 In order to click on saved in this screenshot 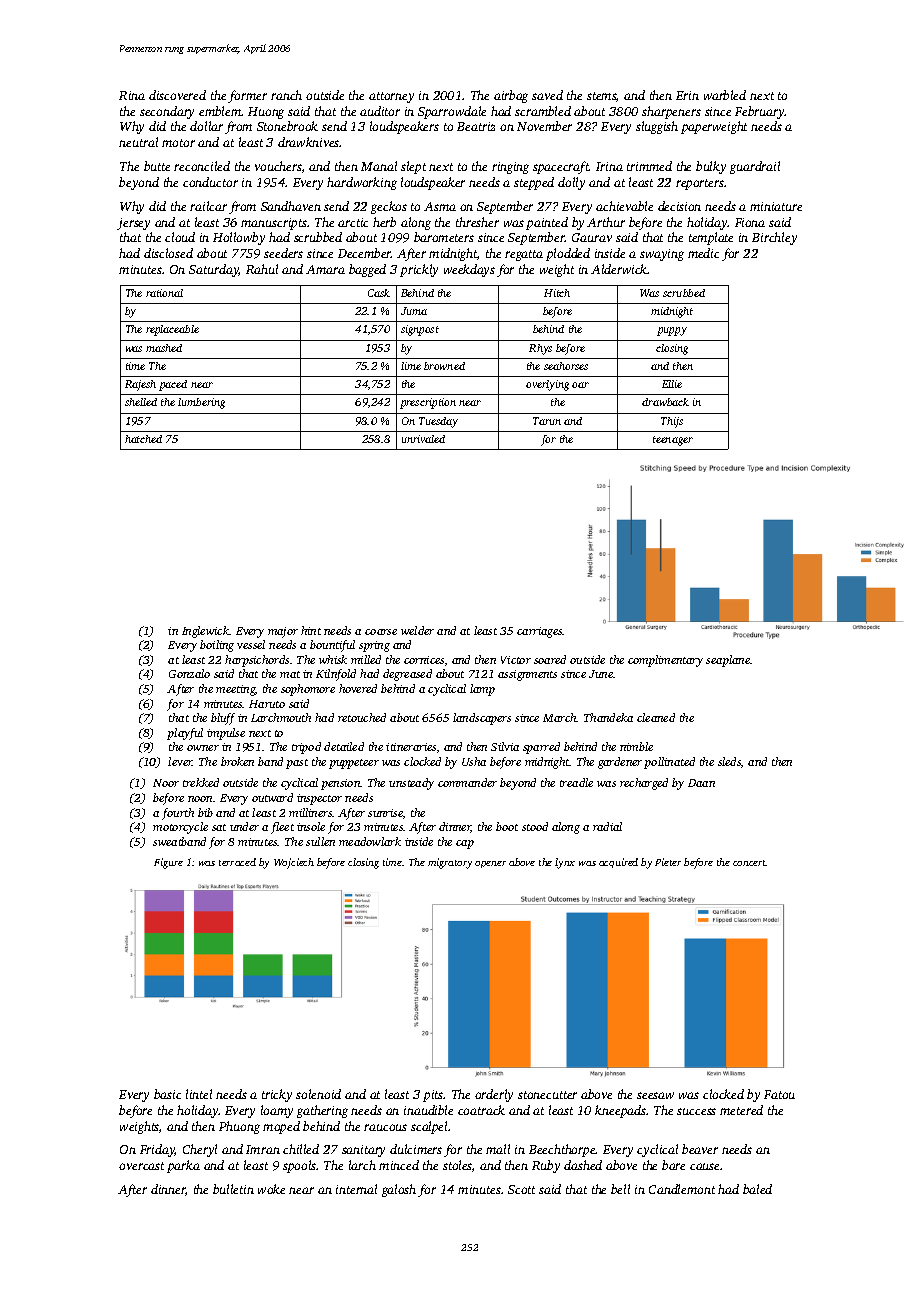, I will do `click(547, 95)`.
